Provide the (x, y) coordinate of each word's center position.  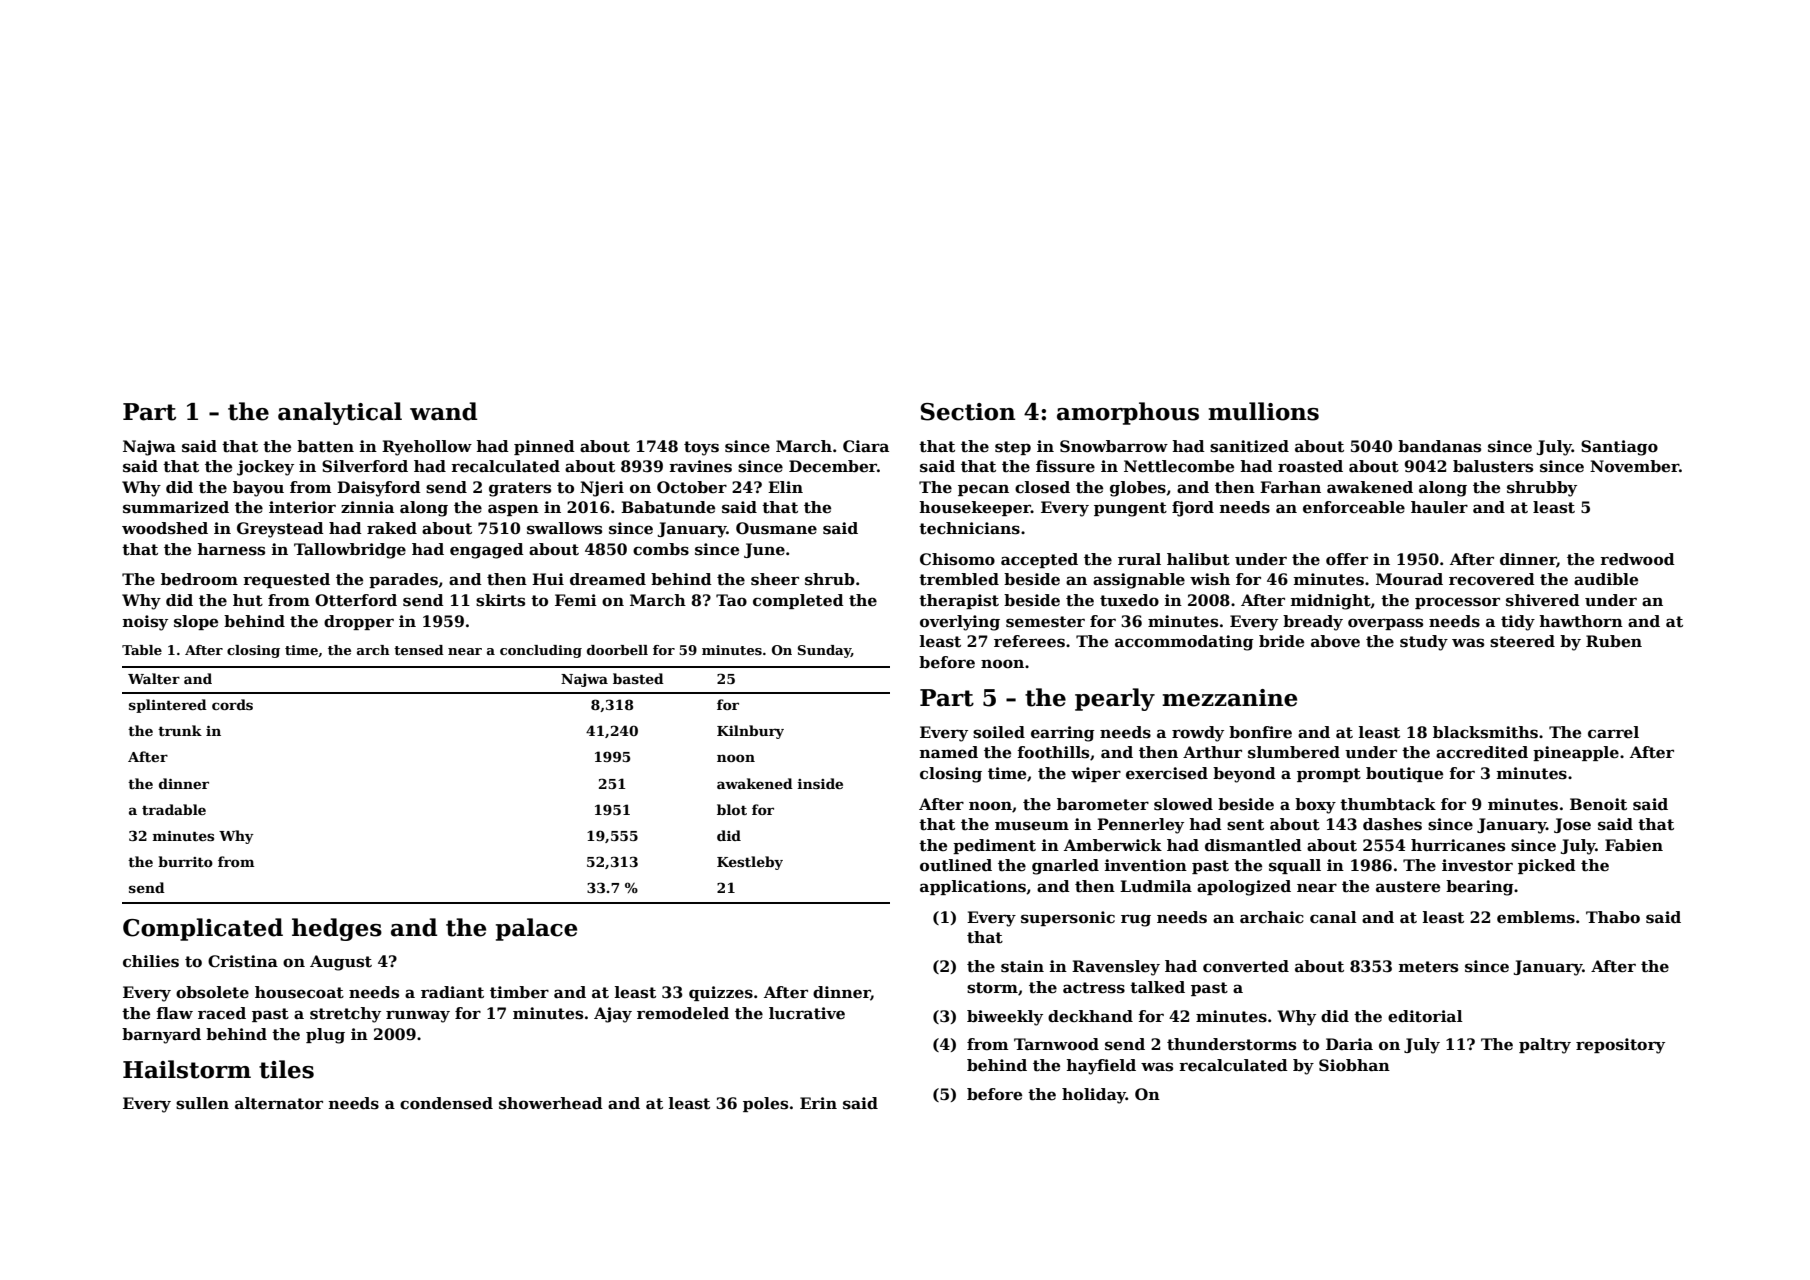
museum (1032, 826)
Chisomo (957, 559)
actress (1094, 988)
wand (444, 411)
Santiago (1619, 448)
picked (1547, 866)
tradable (174, 809)
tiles (286, 1069)
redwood (1637, 559)
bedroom (199, 579)
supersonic (1068, 918)
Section (968, 412)
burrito (185, 861)
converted (1246, 966)
